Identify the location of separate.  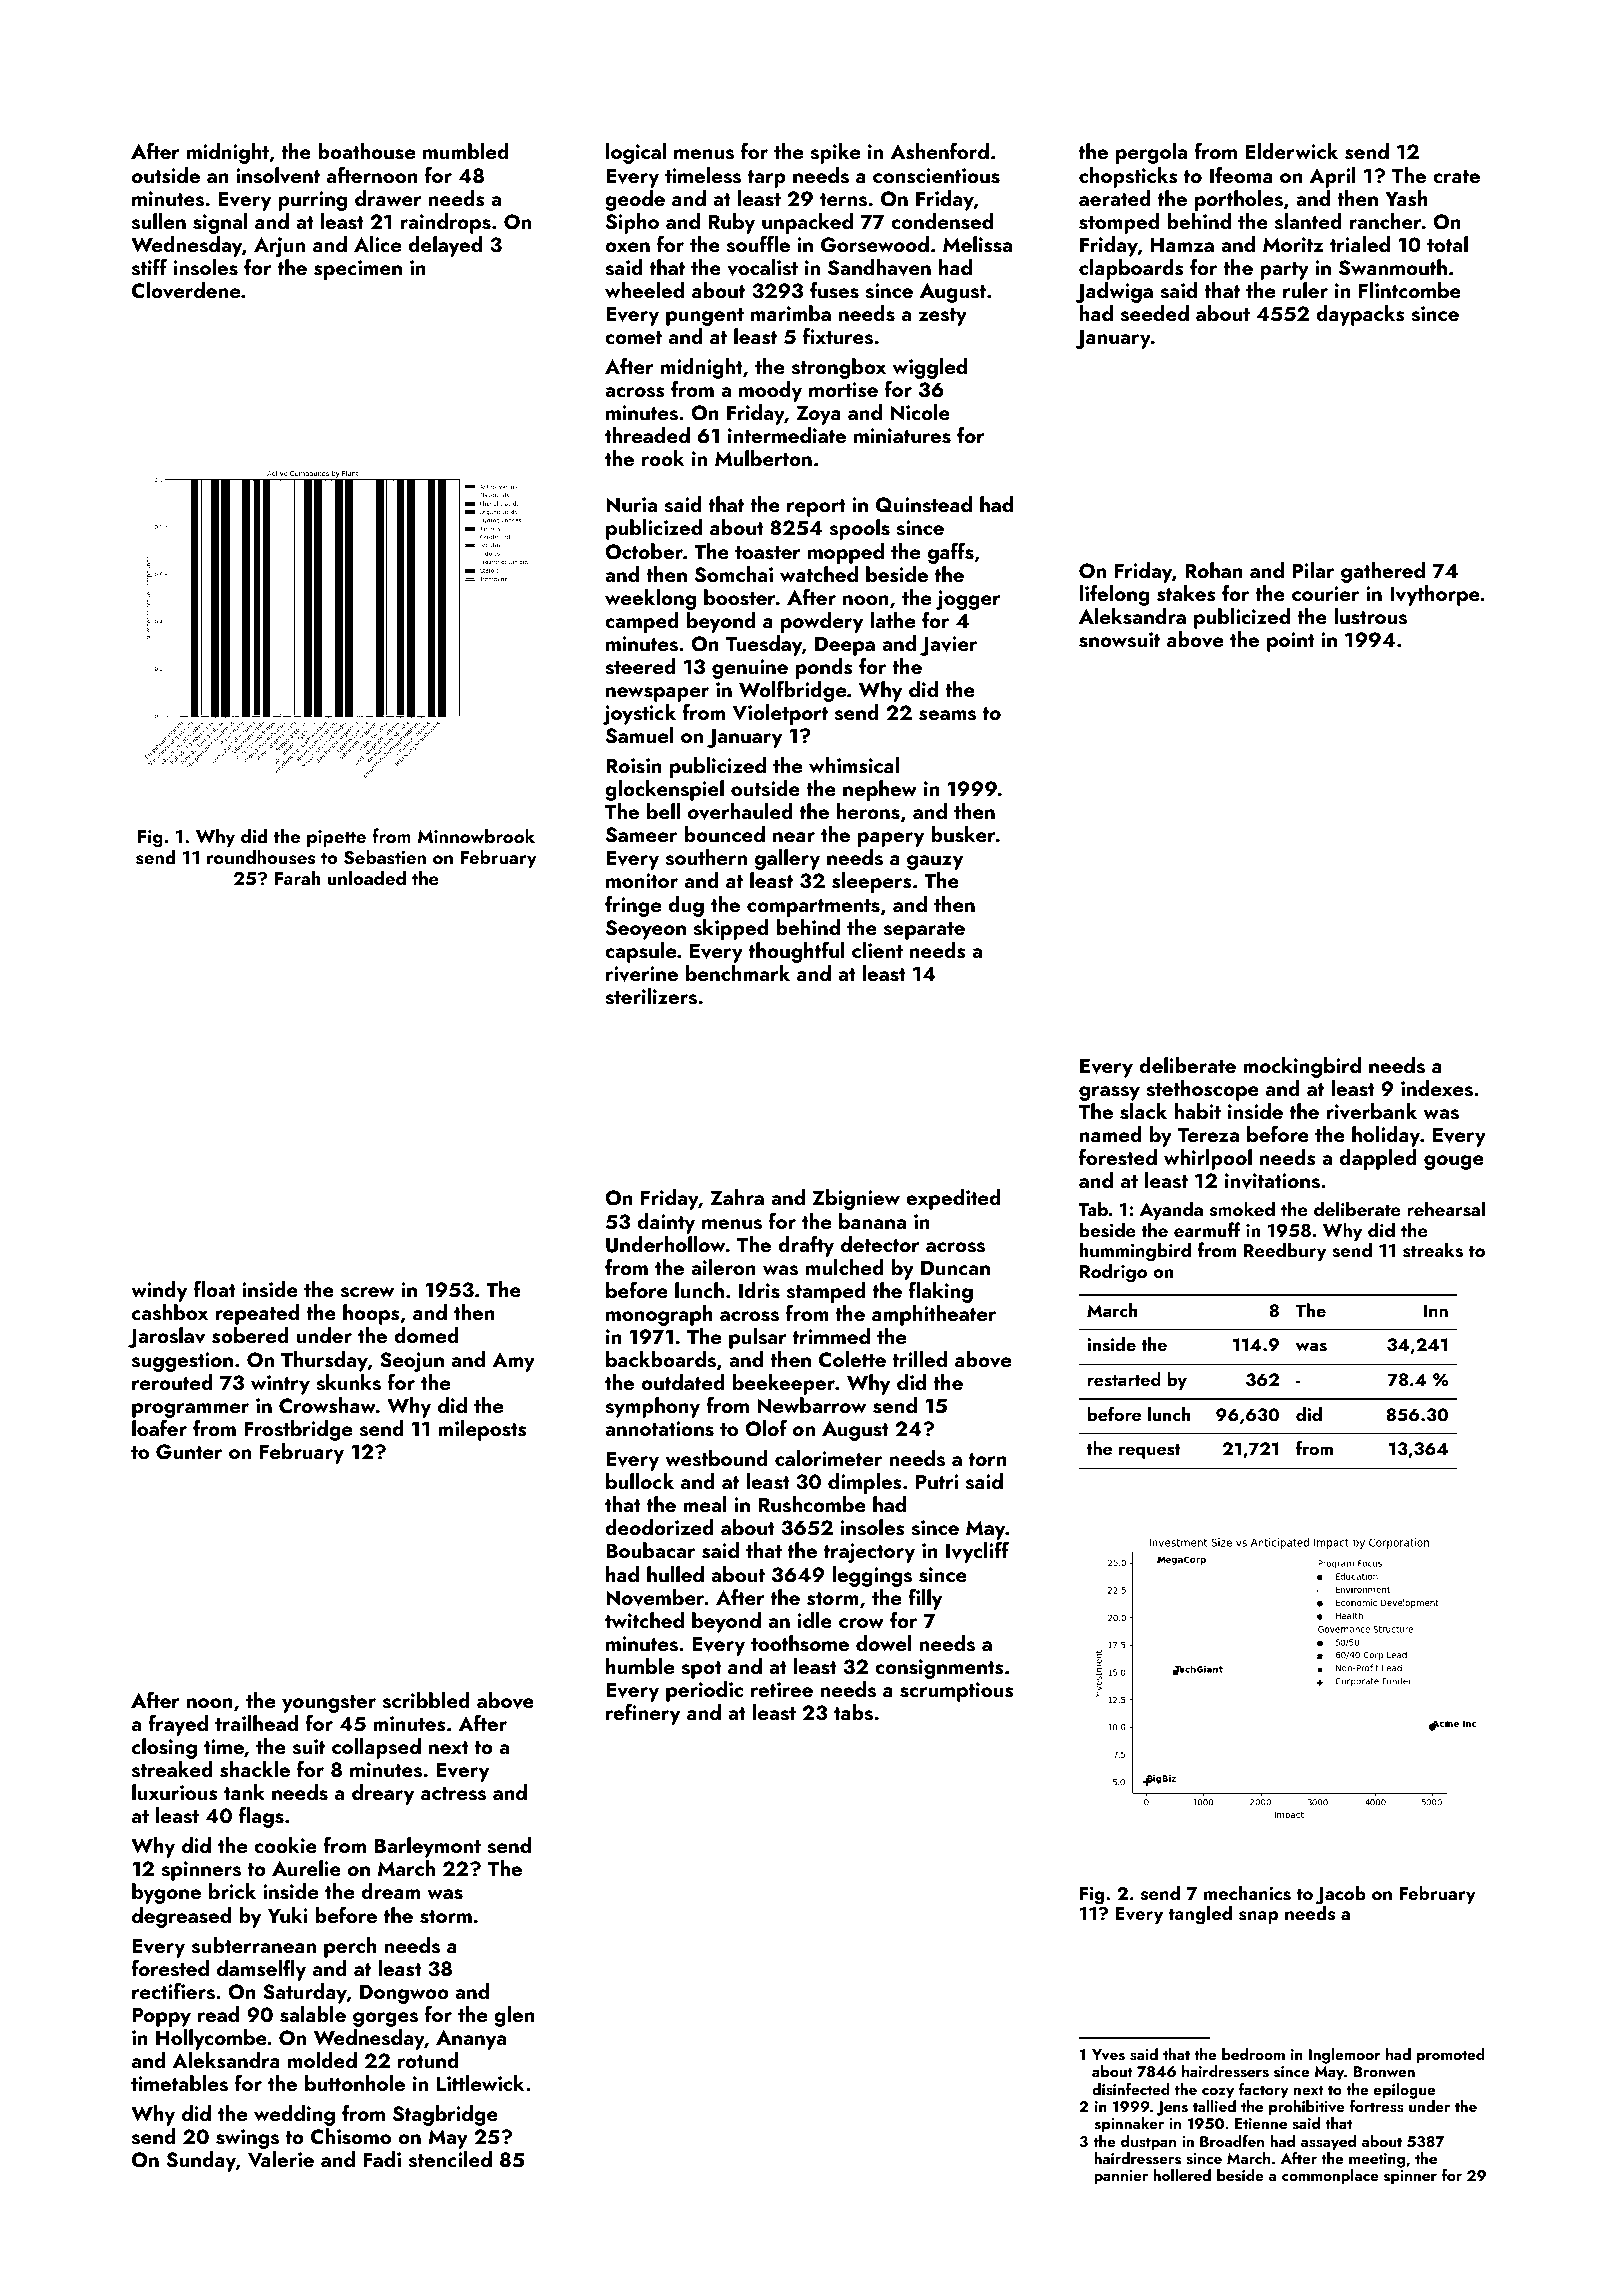
(924, 931).
